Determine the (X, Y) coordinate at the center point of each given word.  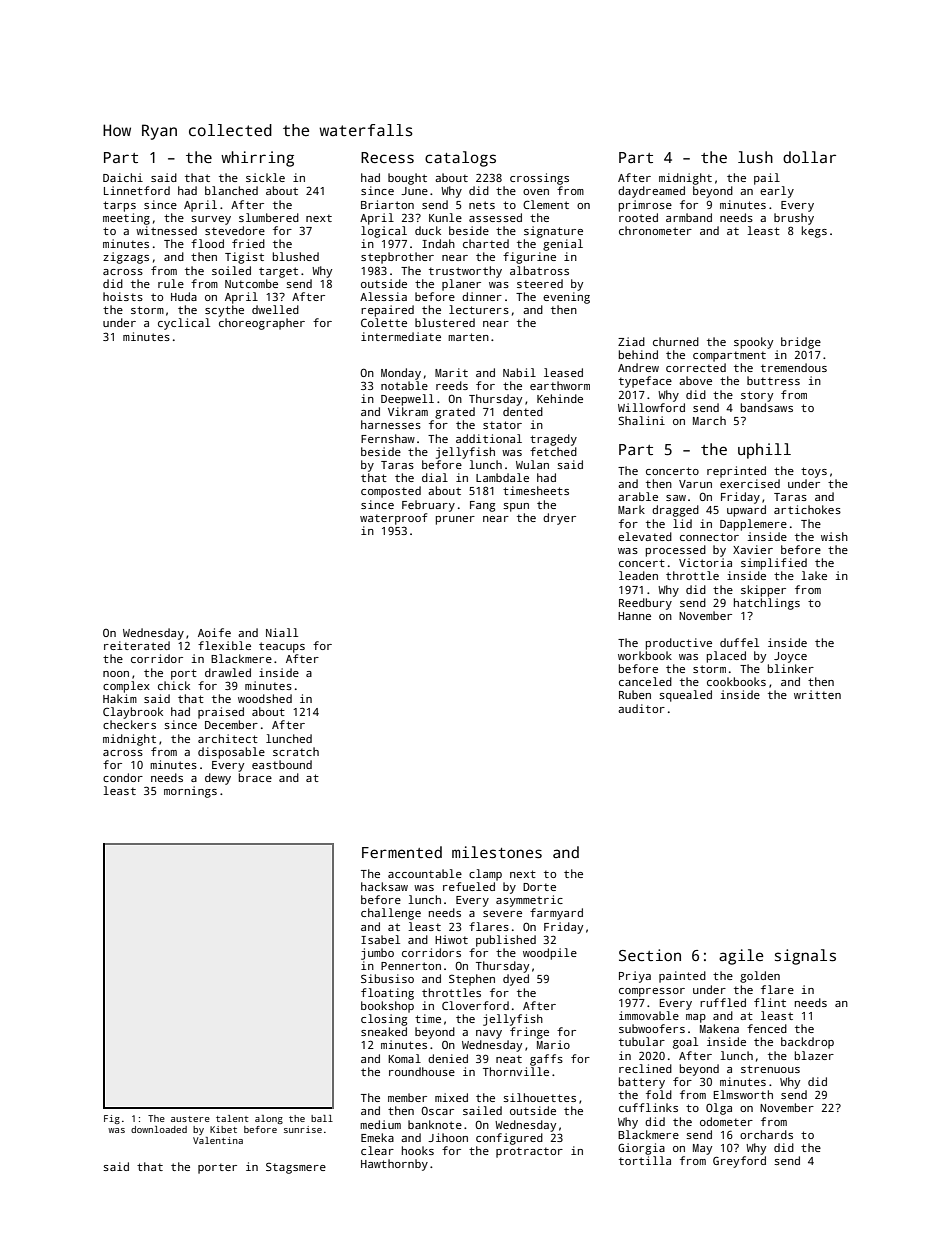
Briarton (387, 204)
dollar (809, 157)
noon (116, 674)
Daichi (123, 177)
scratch (296, 751)
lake (814, 575)
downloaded (159, 1129)
